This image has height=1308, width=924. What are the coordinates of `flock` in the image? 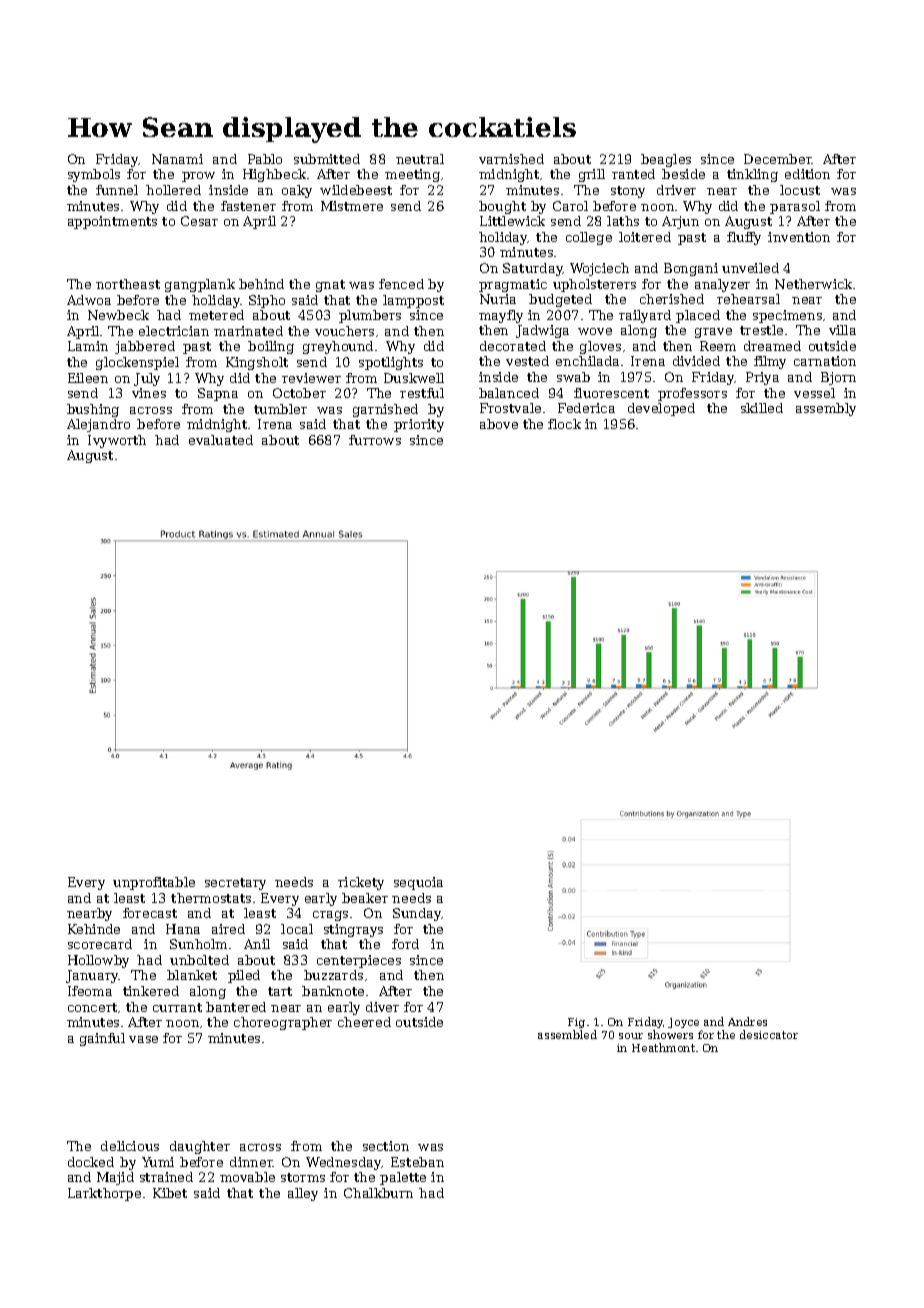 It's located at (564, 424).
